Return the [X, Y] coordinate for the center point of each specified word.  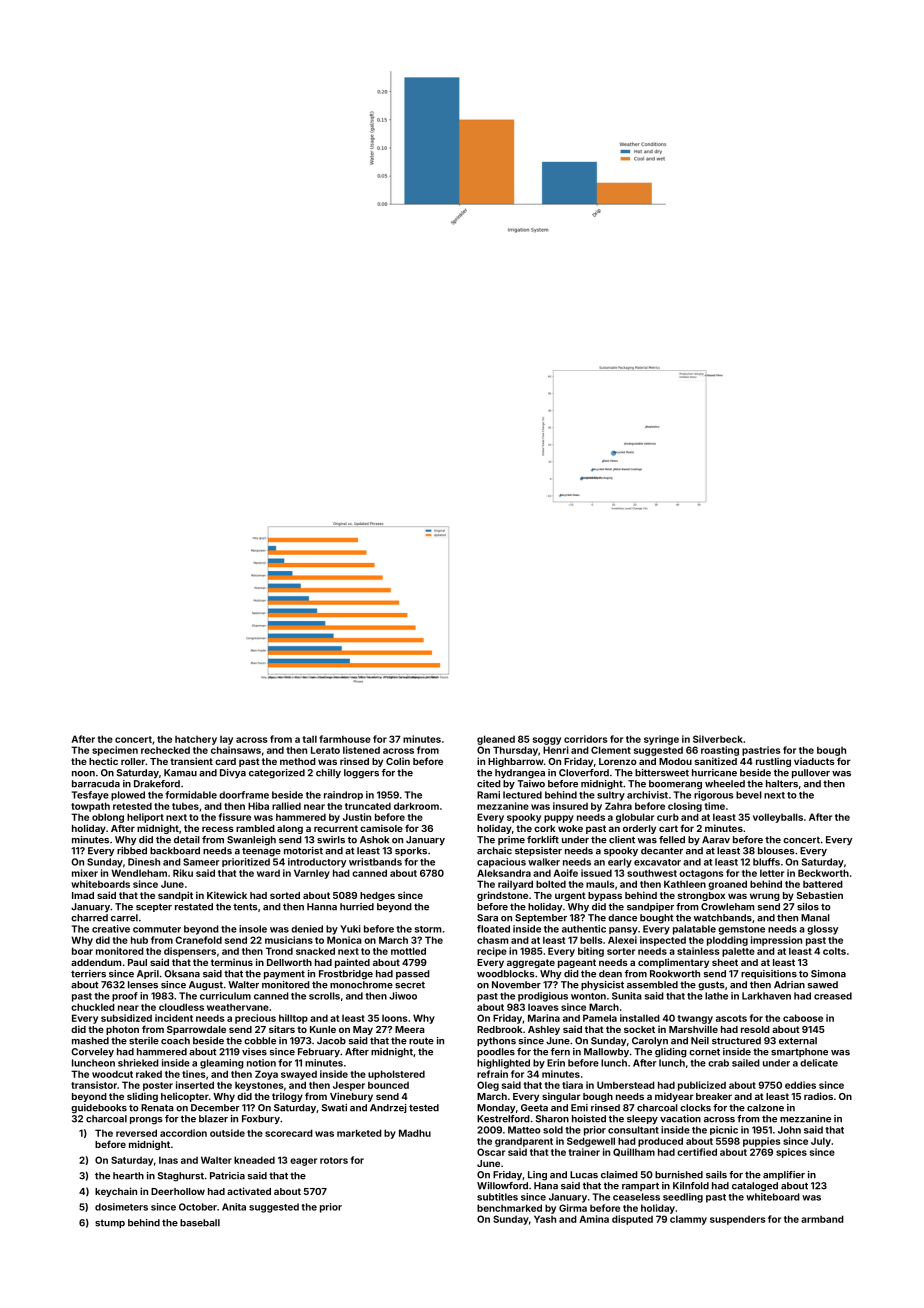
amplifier [784, 1175]
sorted [285, 895]
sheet [725, 962]
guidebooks [99, 1109]
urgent [570, 896]
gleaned [496, 740]
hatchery [196, 740]
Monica [344, 940]
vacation [680, 1119]
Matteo [524, 1130]
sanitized [716, 761]
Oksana [182, 974]
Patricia [227, 1176]
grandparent [524, 1142]
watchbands [723, 918]
